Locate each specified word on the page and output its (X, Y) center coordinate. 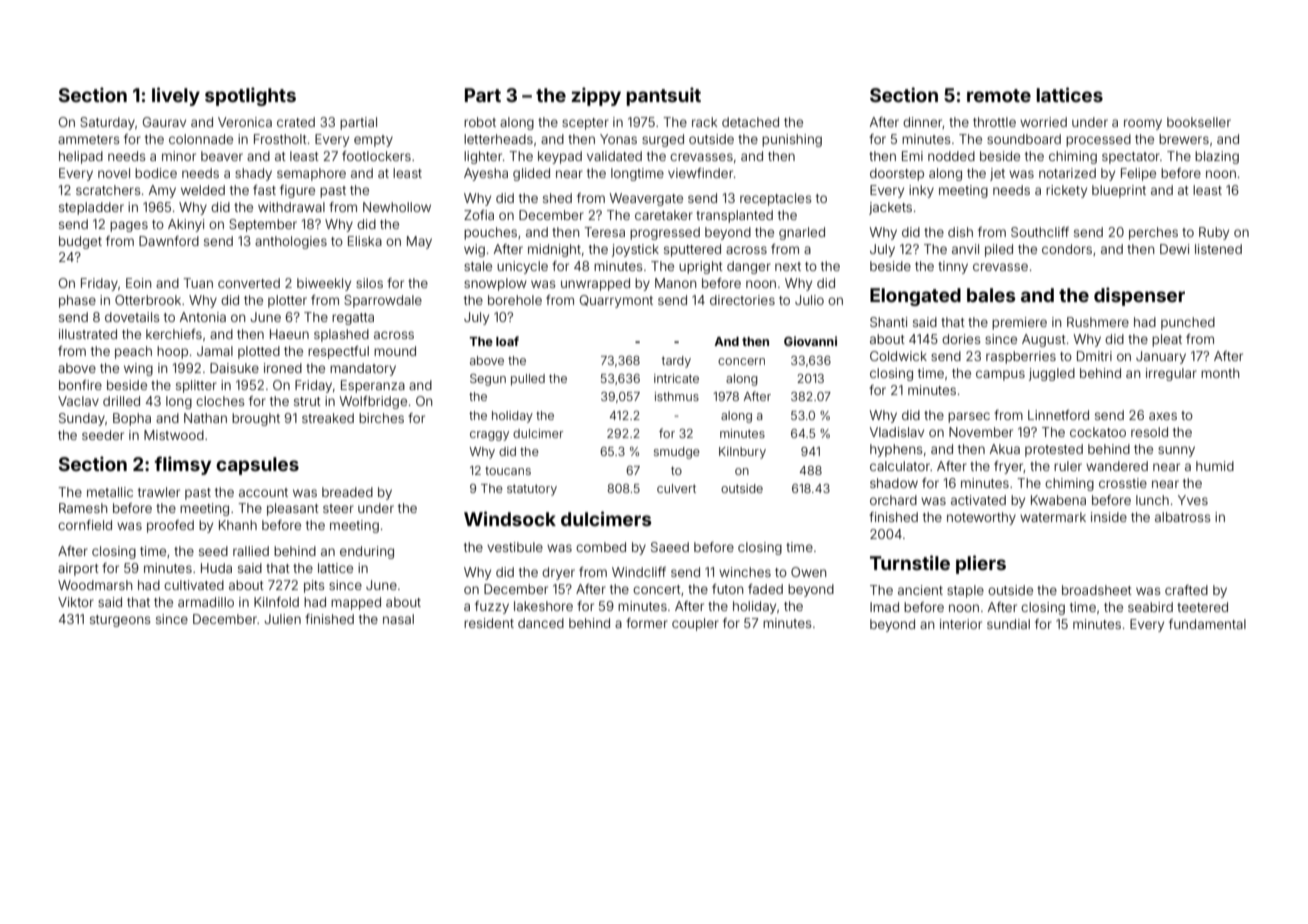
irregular (1171, 374)
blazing (1217, 157)
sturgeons (120, 621)
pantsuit (663, 96)
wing (138, 369)
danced (541, 623)
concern (741, 361)
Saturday (107, 123)
